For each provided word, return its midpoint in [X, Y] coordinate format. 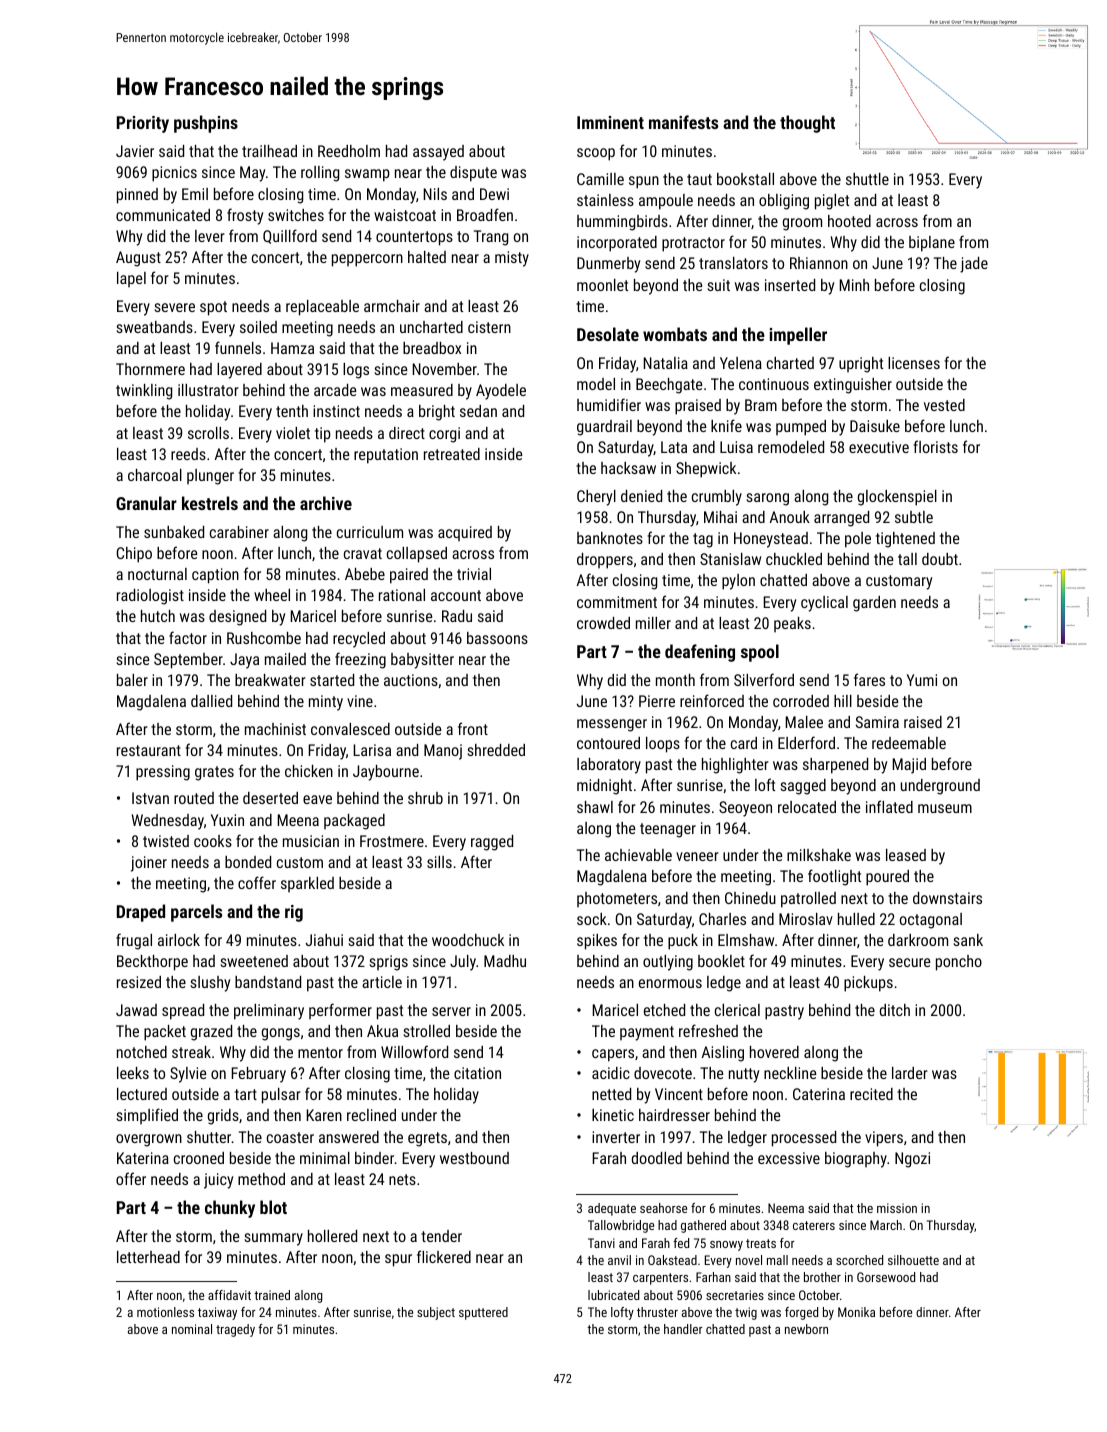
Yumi [922, 680]
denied [641, 496]
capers [613, 1055]
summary [274, 1239]
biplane [932, 244]
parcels [196, 913]
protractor [693, 244]
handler [683, 1329]
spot [213, 308]
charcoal [155, 475]
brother [822, 1277]
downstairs [947, 898]
